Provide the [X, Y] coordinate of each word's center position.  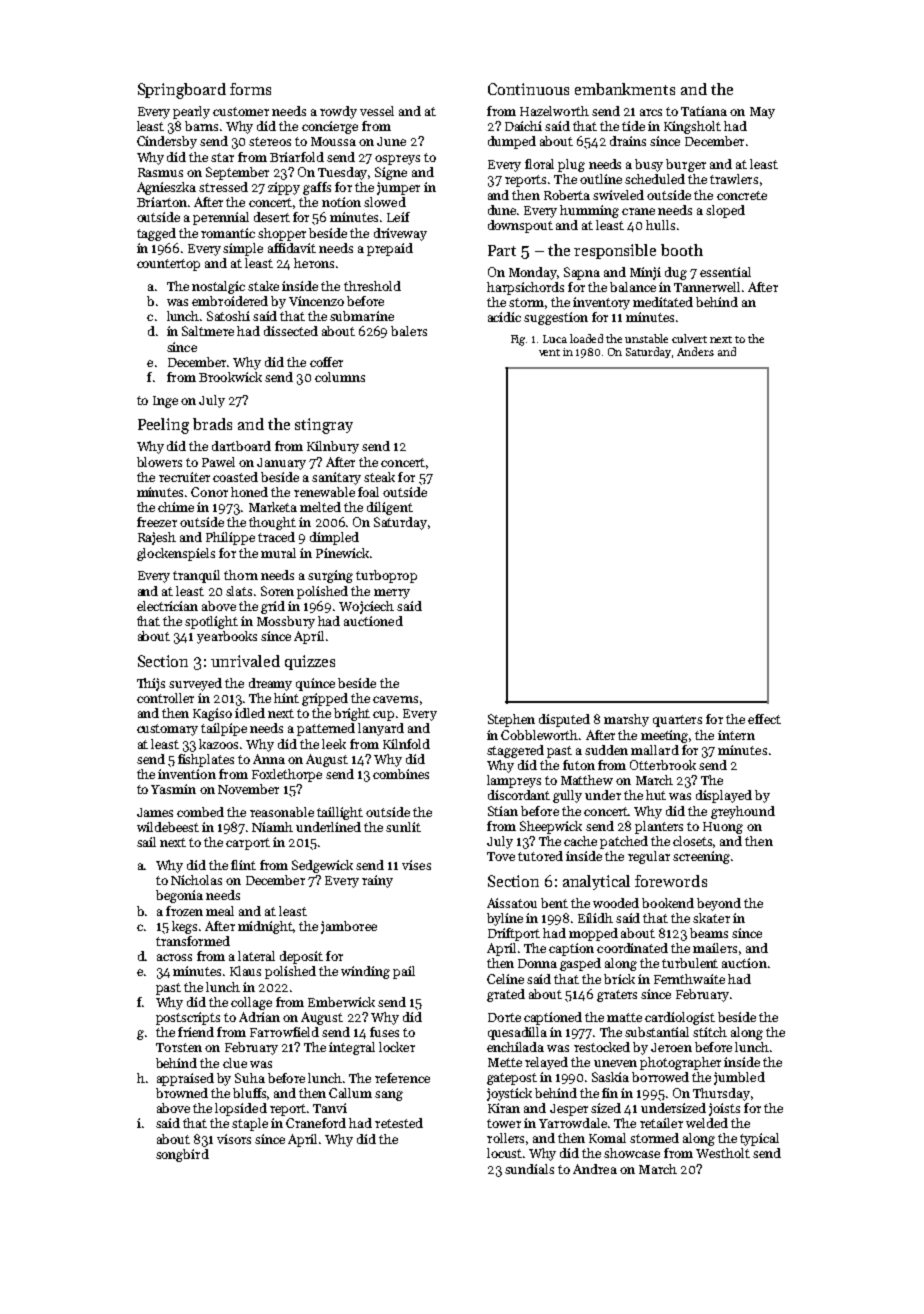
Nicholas [196, 880]
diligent [390, 508]
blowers [159, 462]
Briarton [162, 202]
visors [234, 1139]
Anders [695, 351]
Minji [645, 273]
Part [502, 250]
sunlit [403, 827]
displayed [724, 796]
